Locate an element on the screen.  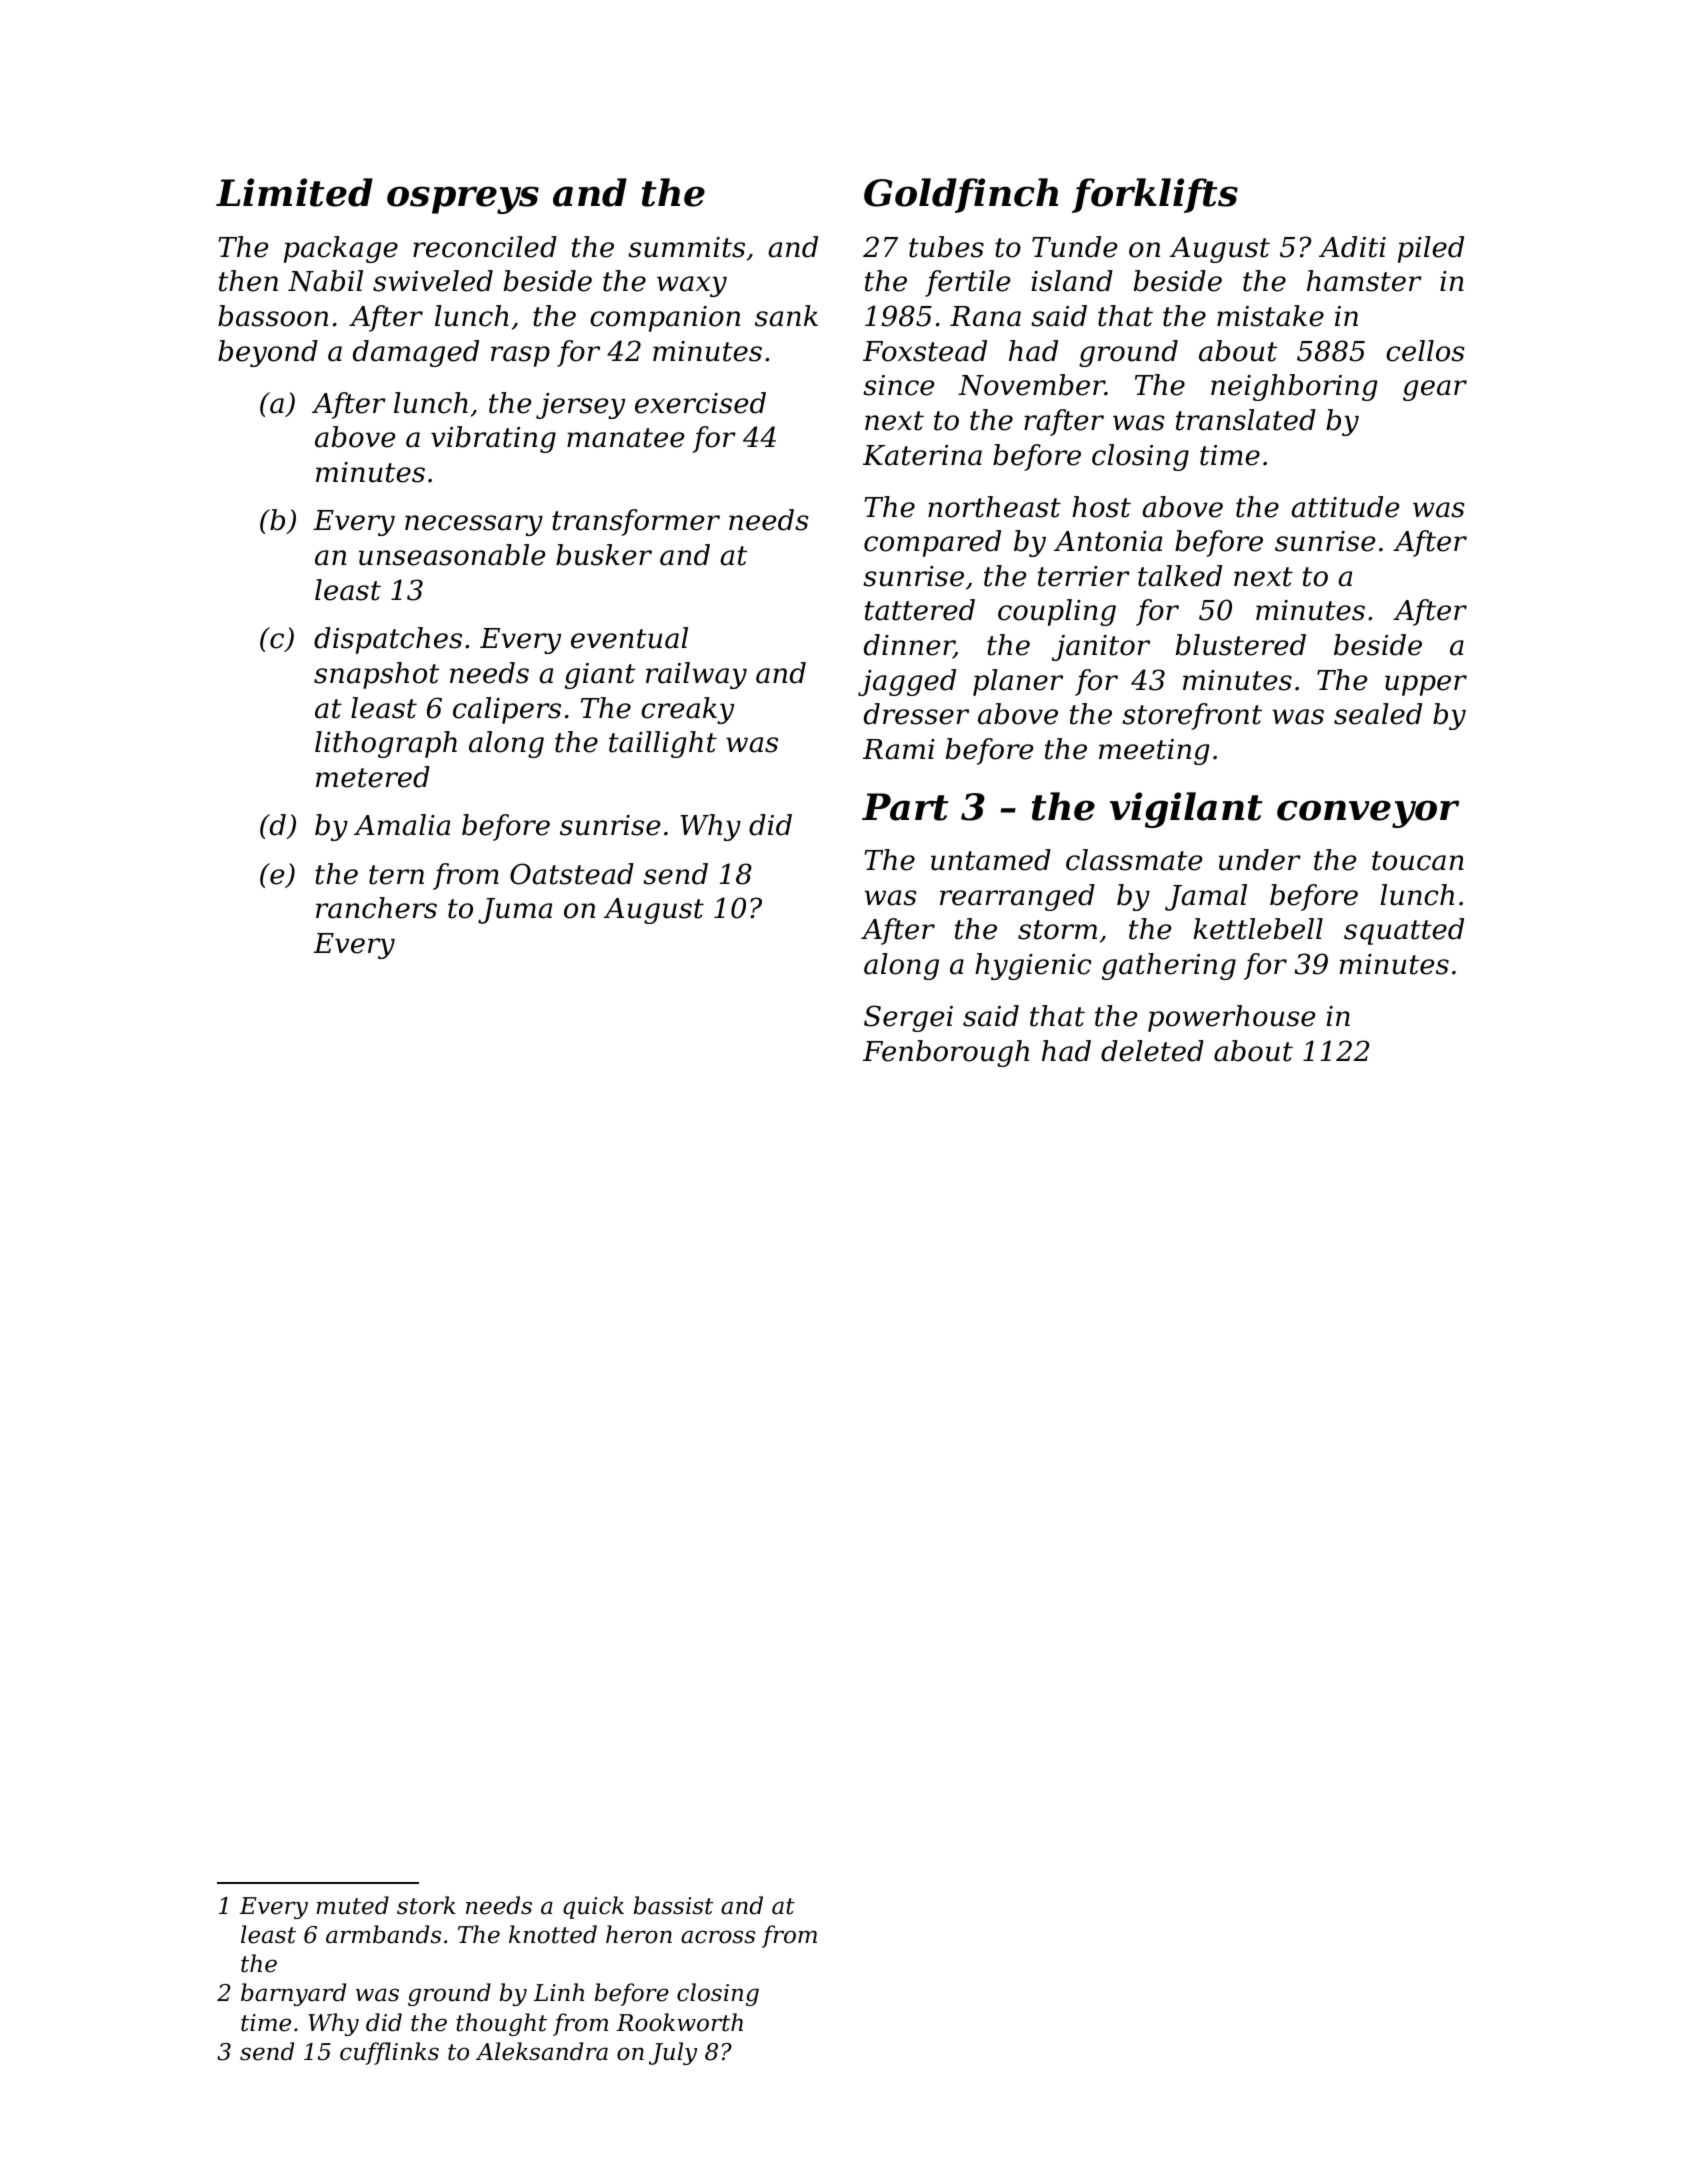
Rookworth is located at coordinates (679, 2022).
